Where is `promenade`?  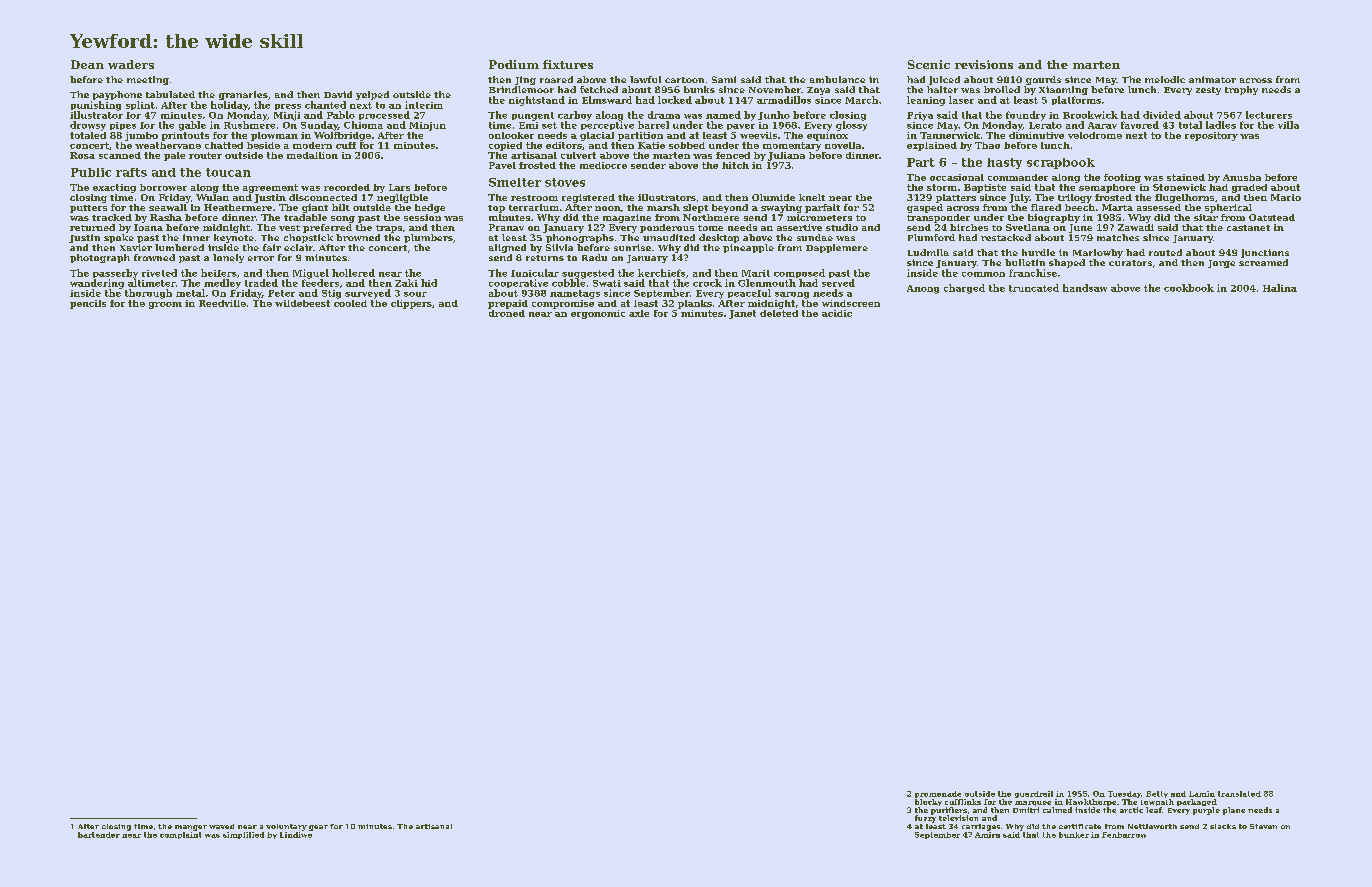
promenade is located at coordinates (938, 794).
